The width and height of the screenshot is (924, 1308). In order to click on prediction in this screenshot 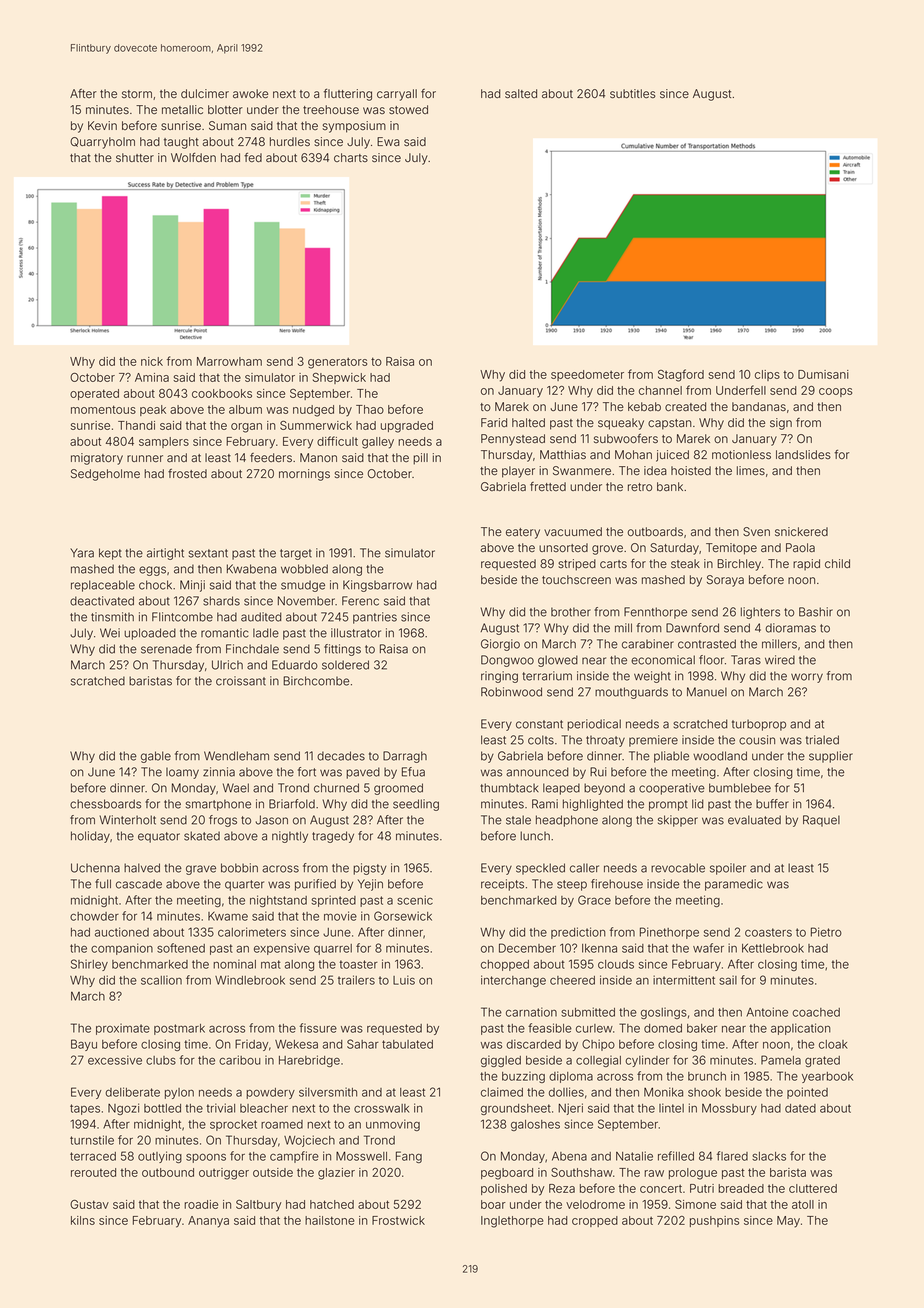, I will do `click(578, 933)`.
